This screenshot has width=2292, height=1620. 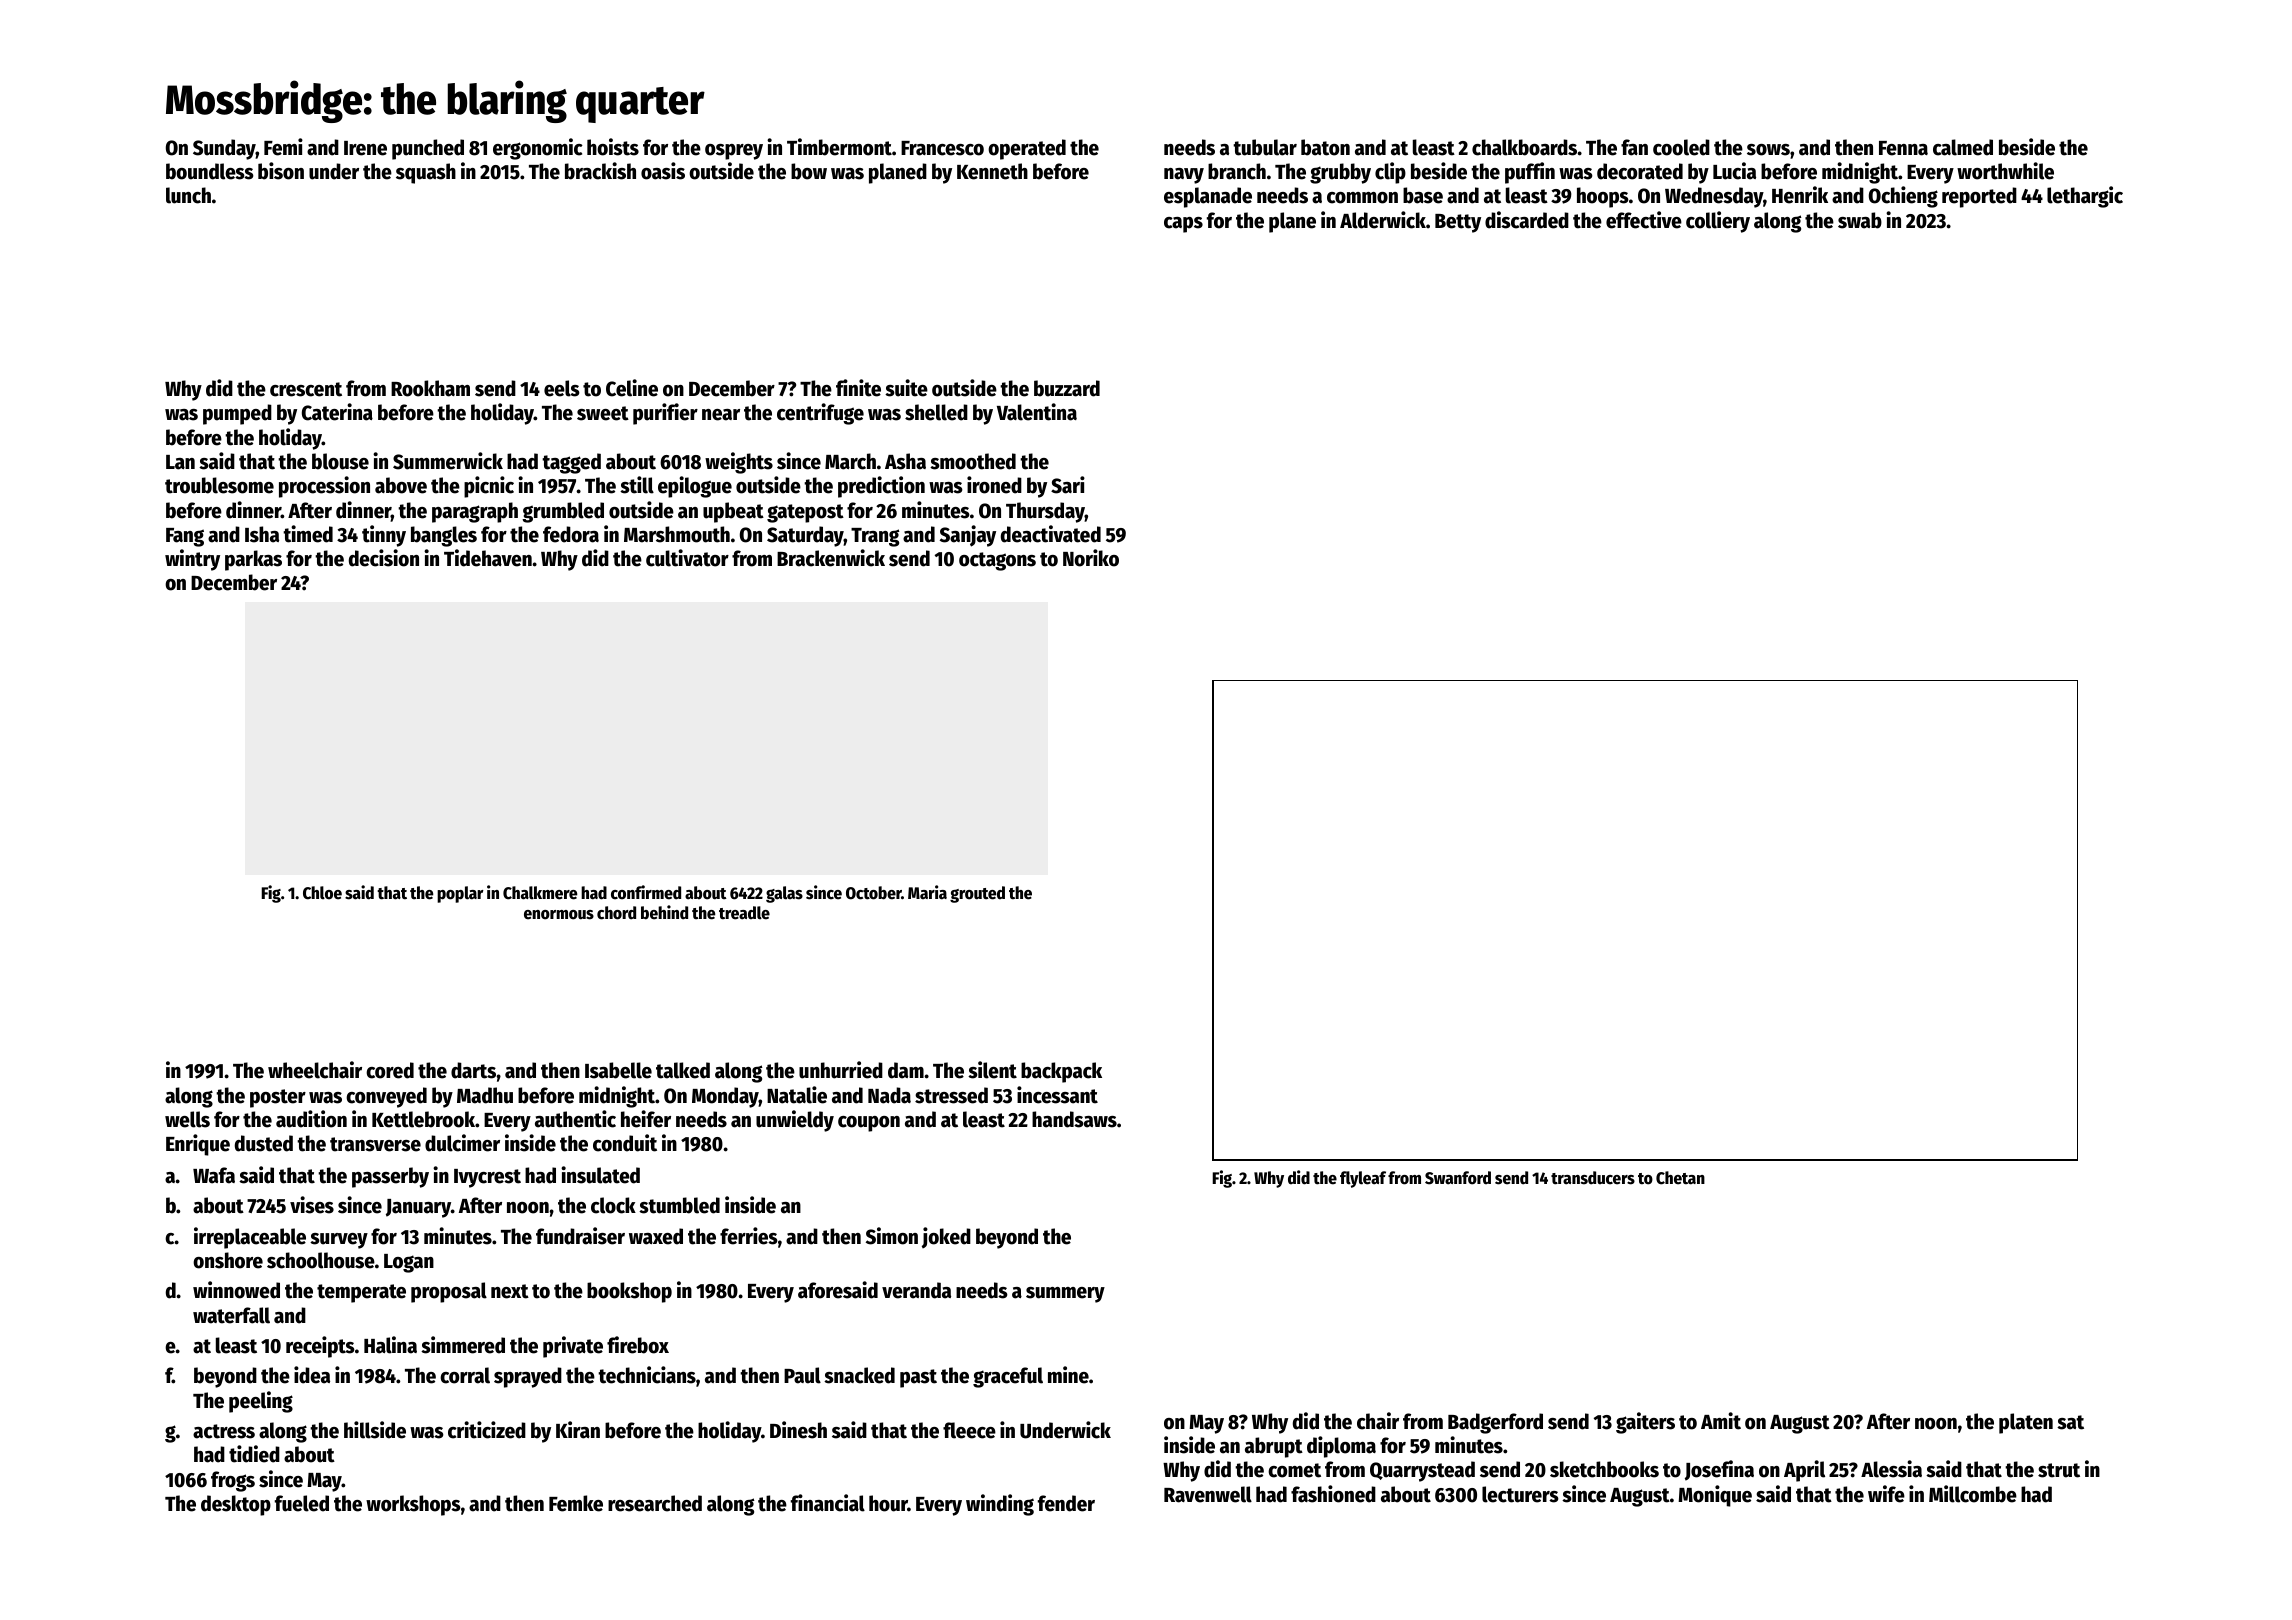 I want to click on Maria, so click(x=927, y=892).
